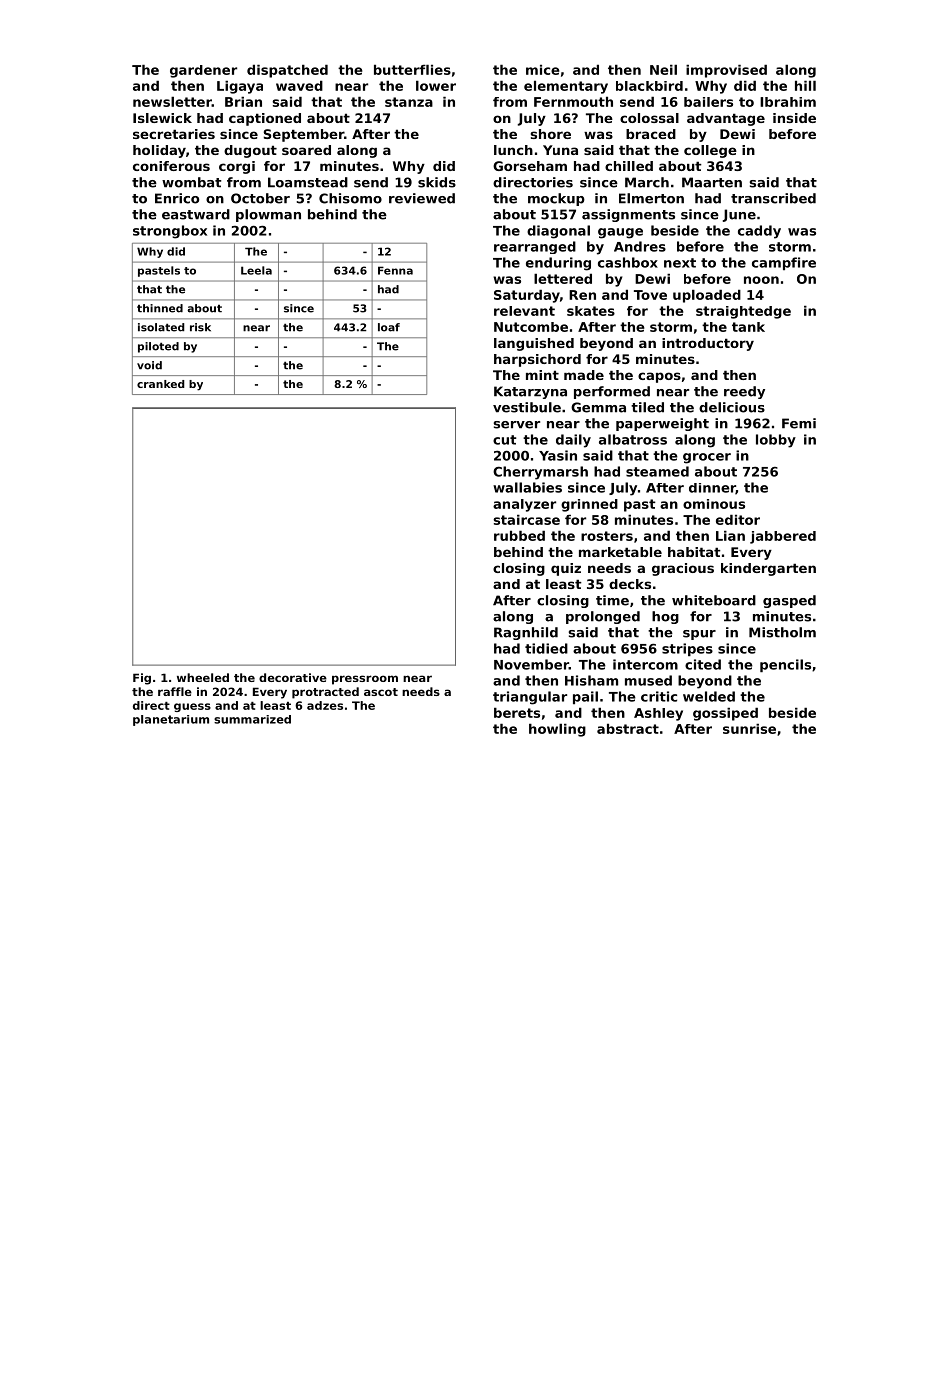 The image size is (949, 1374). What do you see at coordinates (142, 679) in the page?
I see `Fig` at bounding box center [142, 679].
